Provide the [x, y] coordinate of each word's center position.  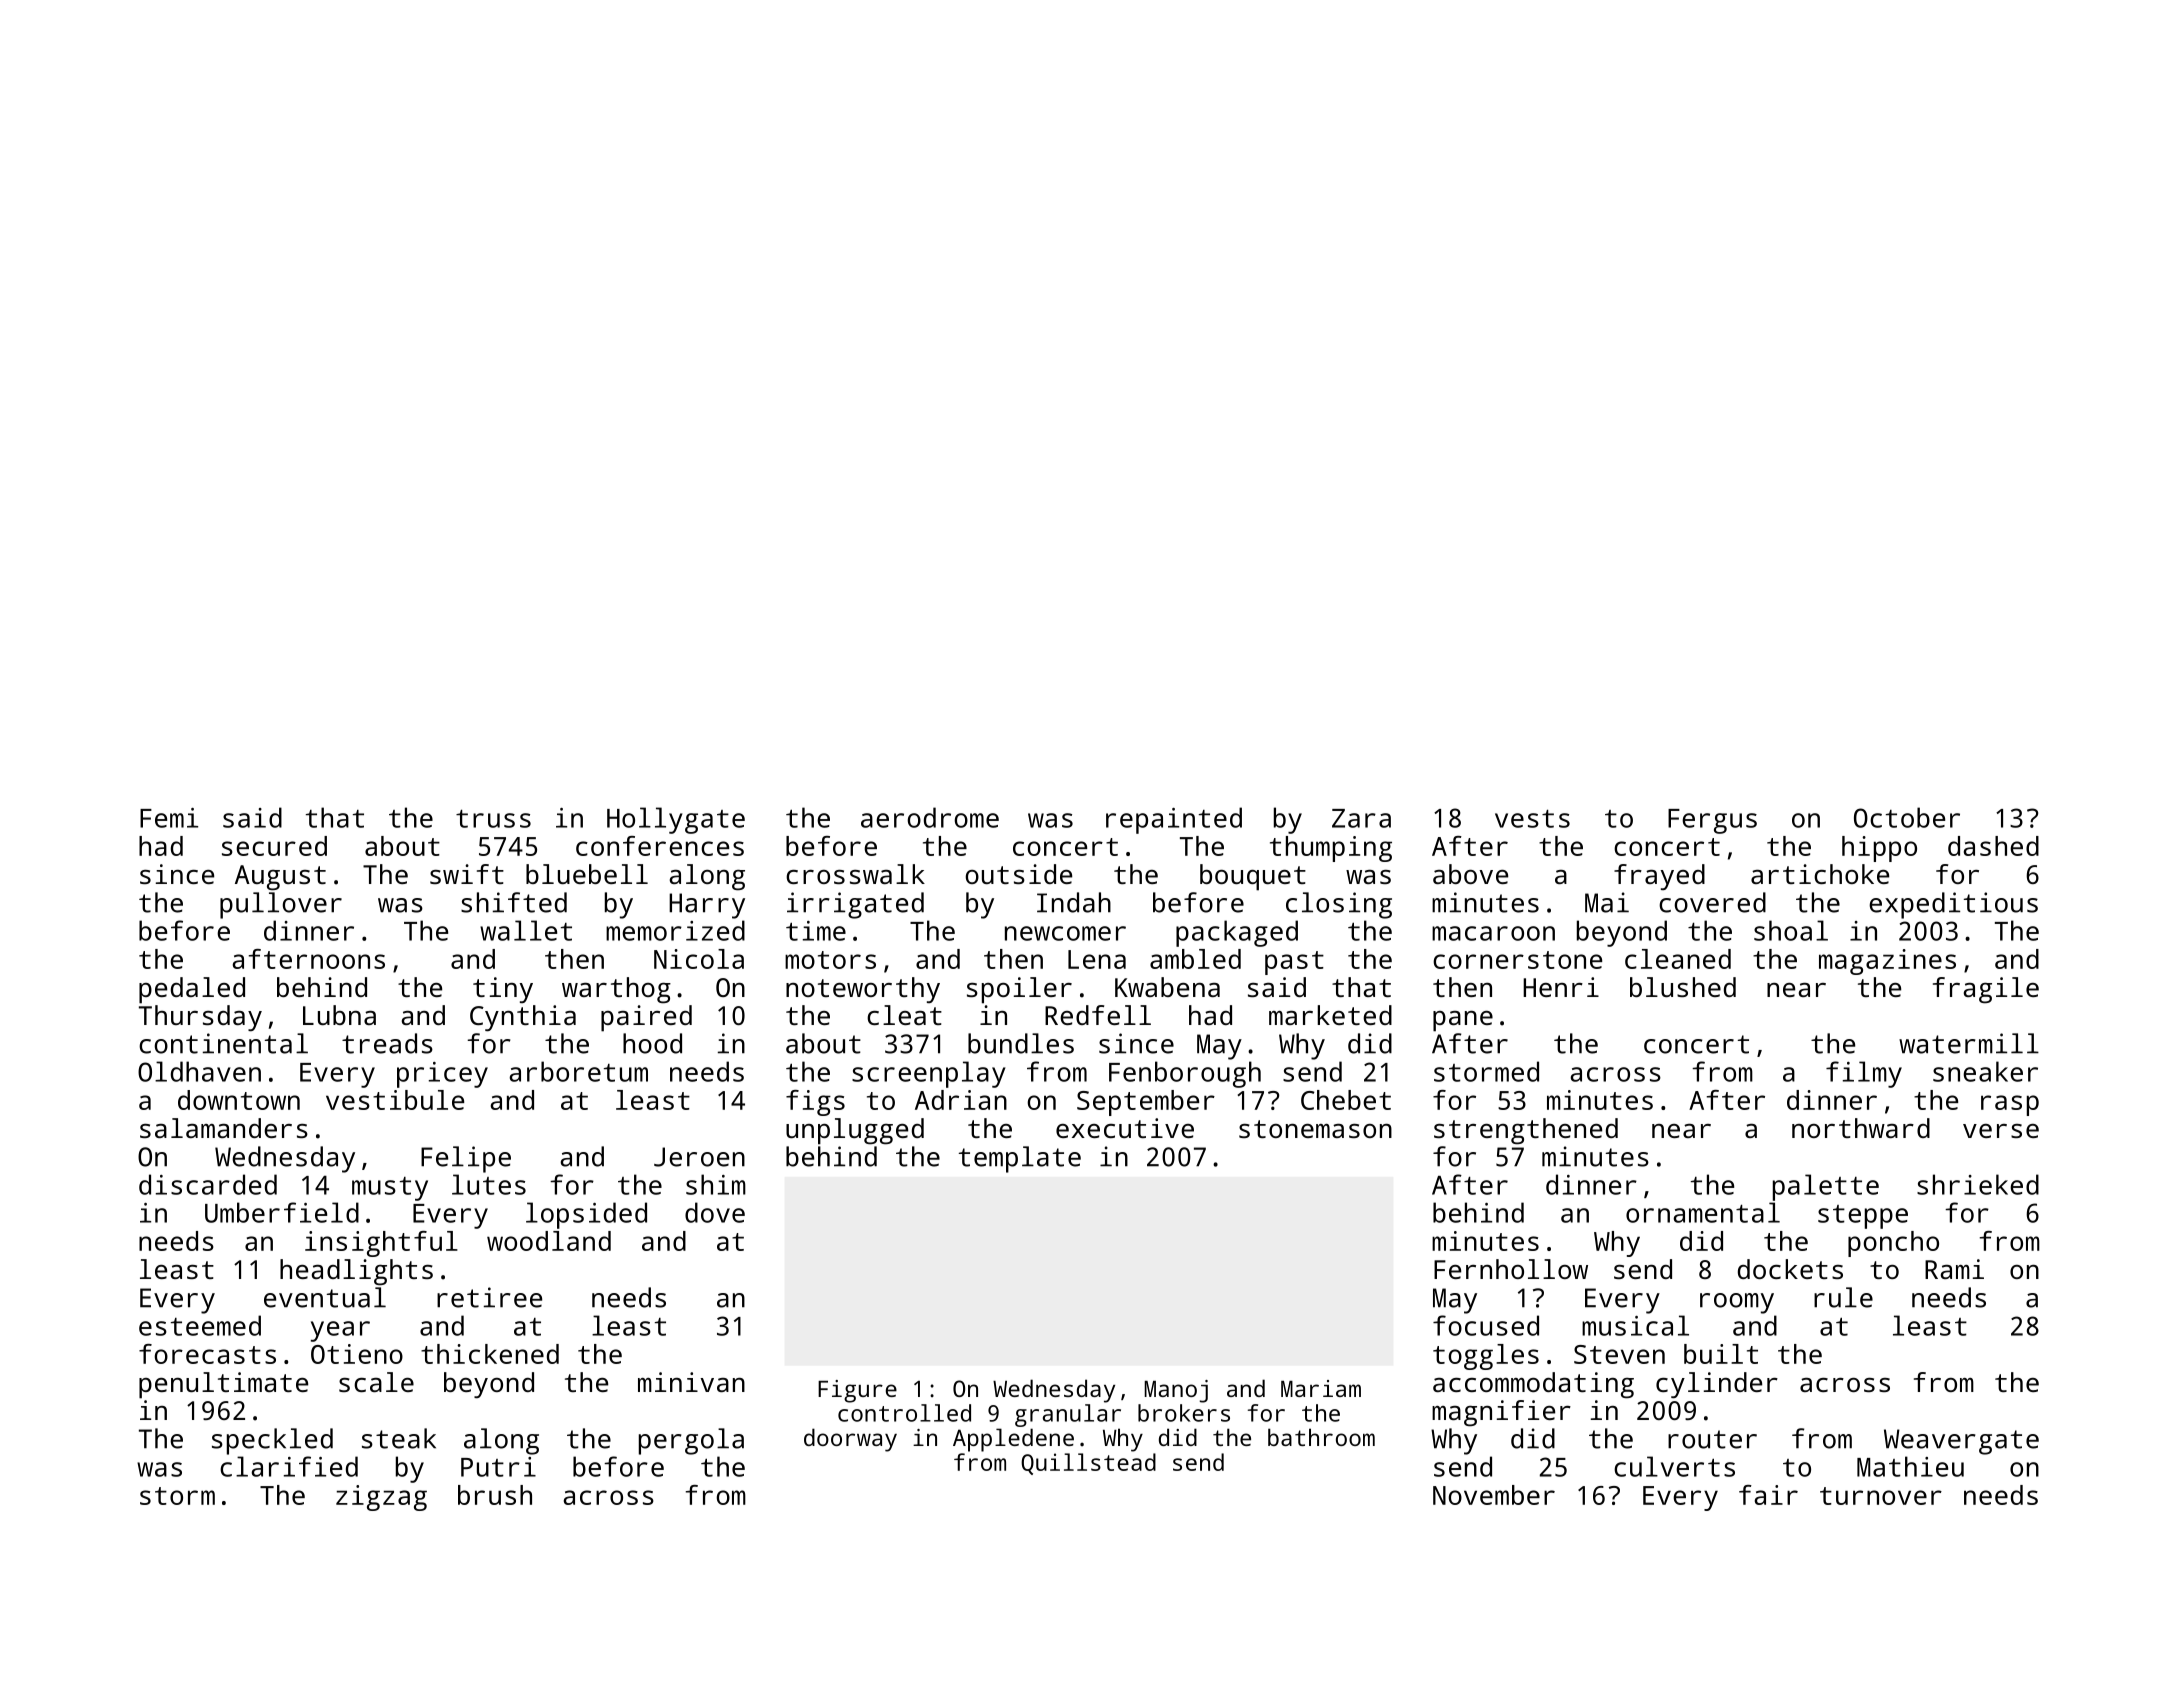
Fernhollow [1511, 1269]
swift [467, 874]
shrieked [1978, 1184]
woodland [549, 1241]
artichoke [1820, 874]
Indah [1074, 902]
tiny [503, 990]
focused [1486, 1325]
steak [399, 1438]
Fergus [1712, 821]
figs [815, 1103]
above [1470, 874]
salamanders [224, 1128]
